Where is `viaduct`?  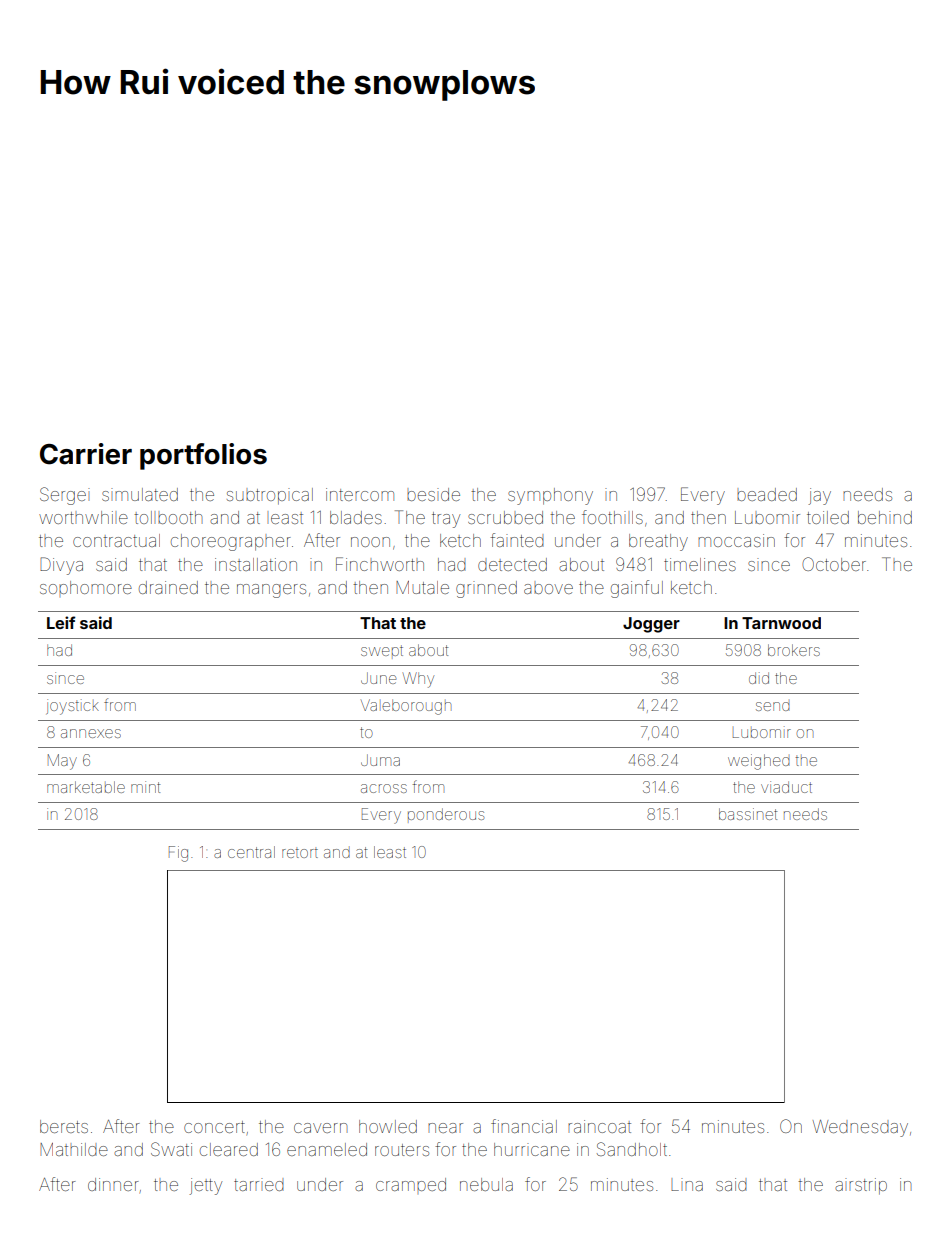
viaduct is located at coordinates (786, 787).
